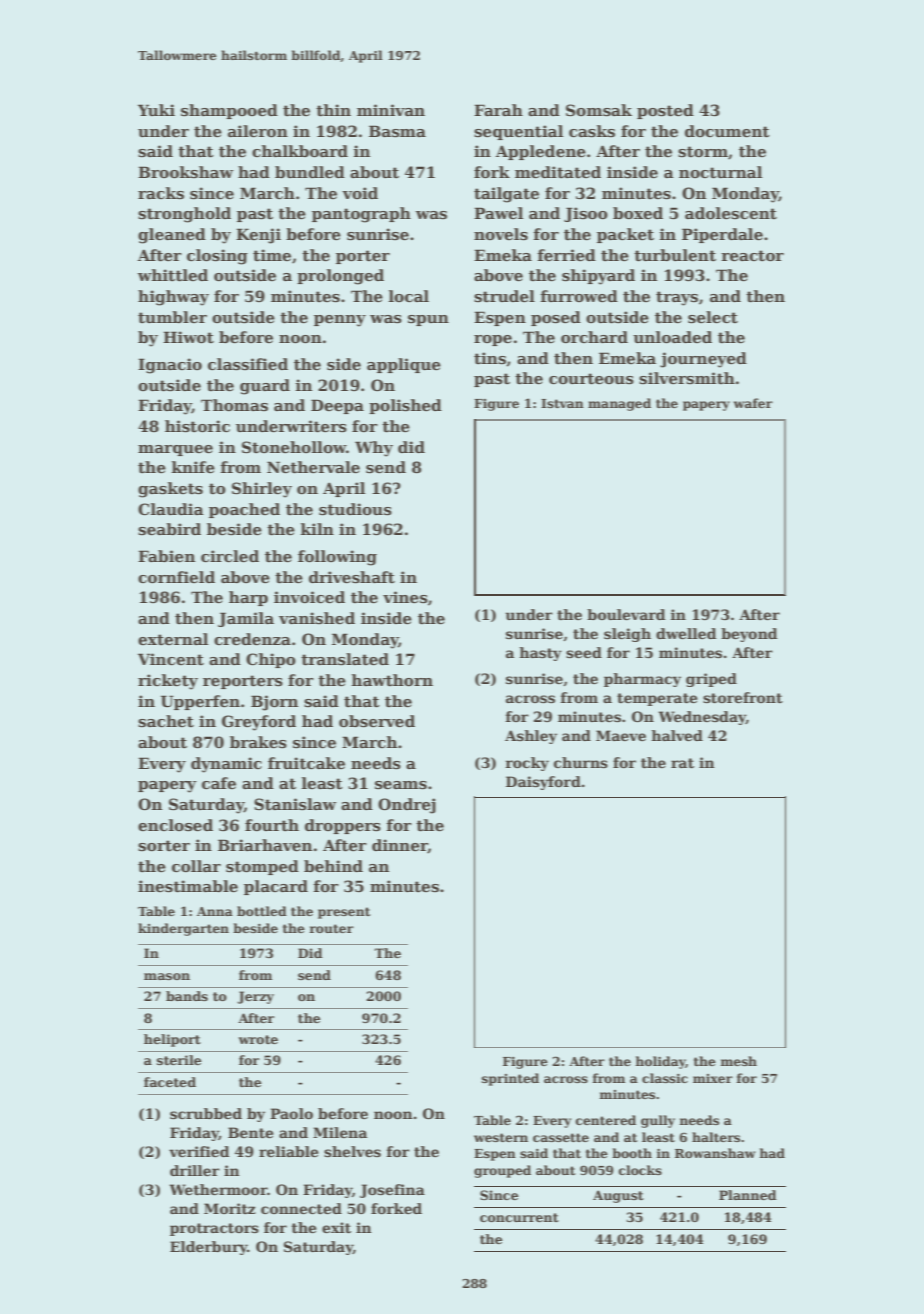 The height and width of the image is (1314, 924). What do you see at coordinates (344, 913) in the image?
I see `present` at bounding box center [344, 913].
